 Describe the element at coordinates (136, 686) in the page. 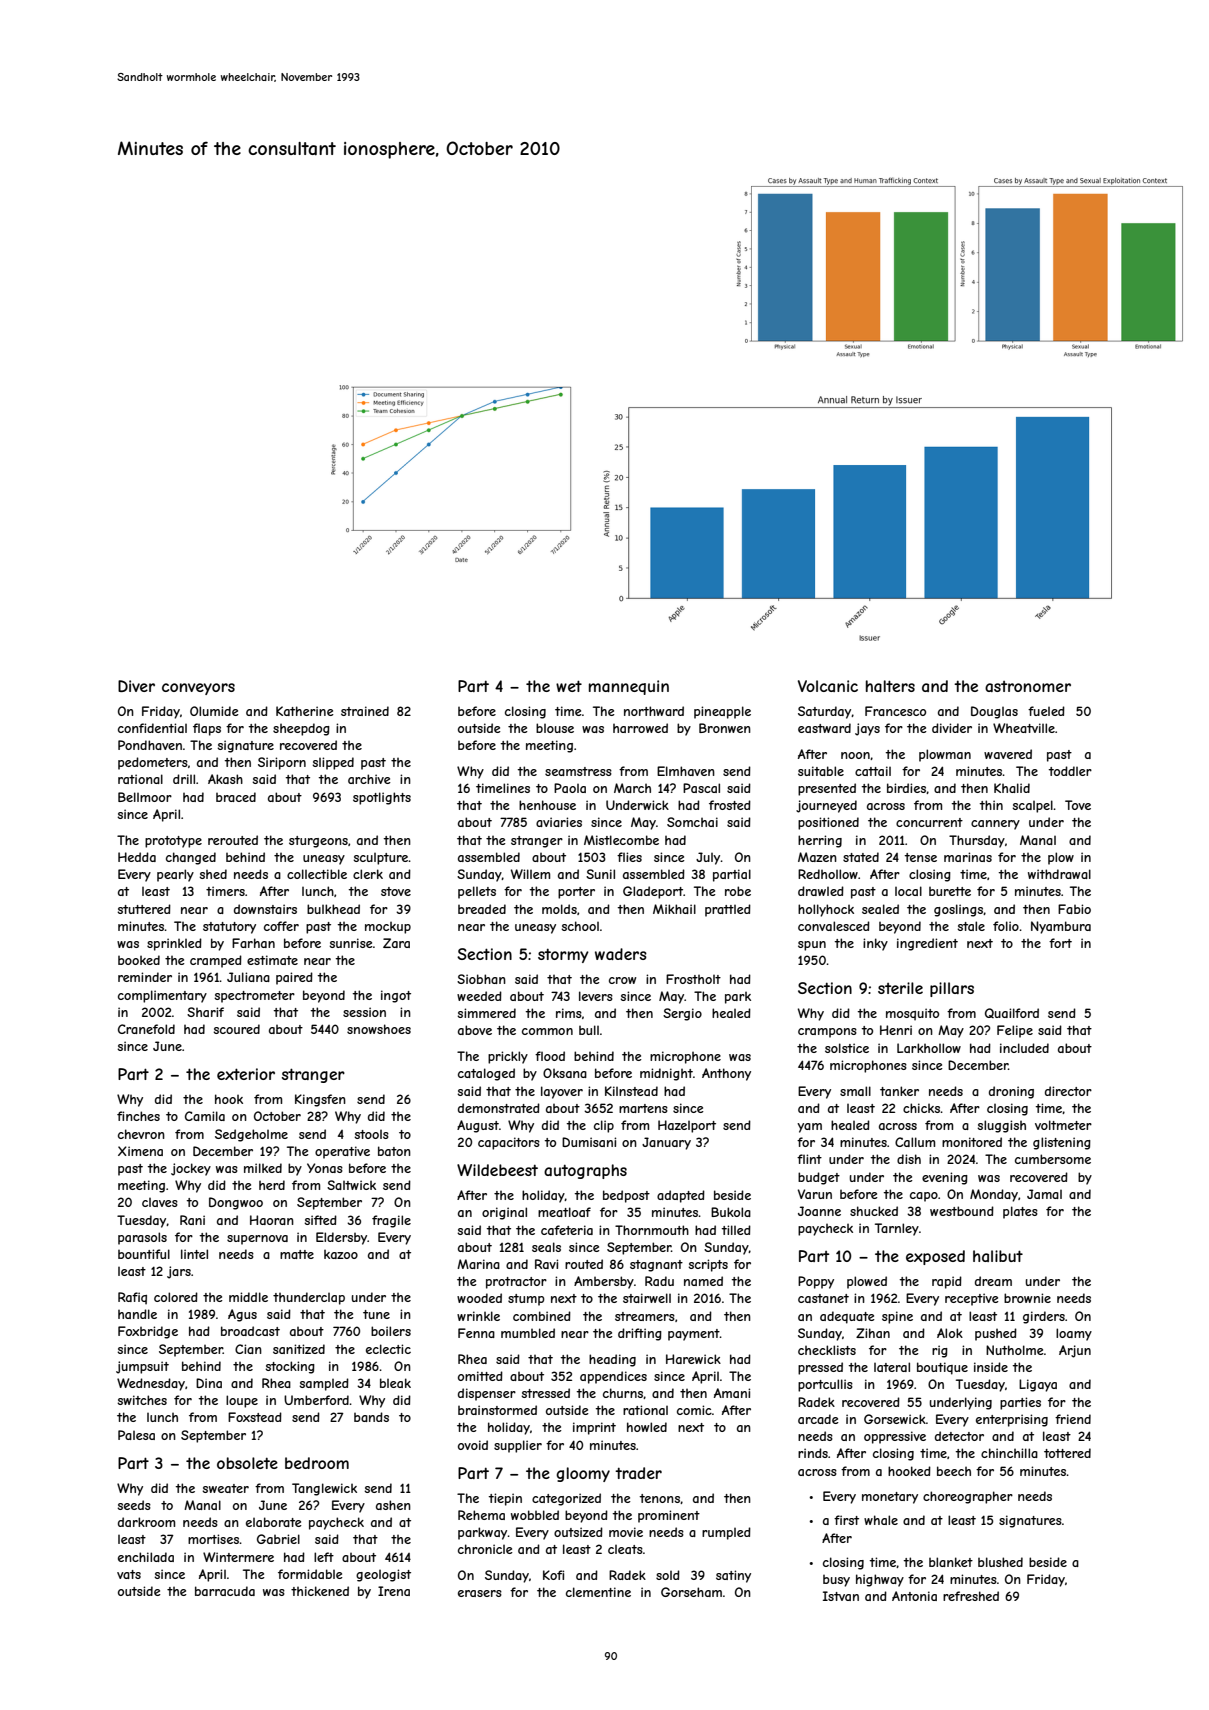

I see `Diver` at that location.
